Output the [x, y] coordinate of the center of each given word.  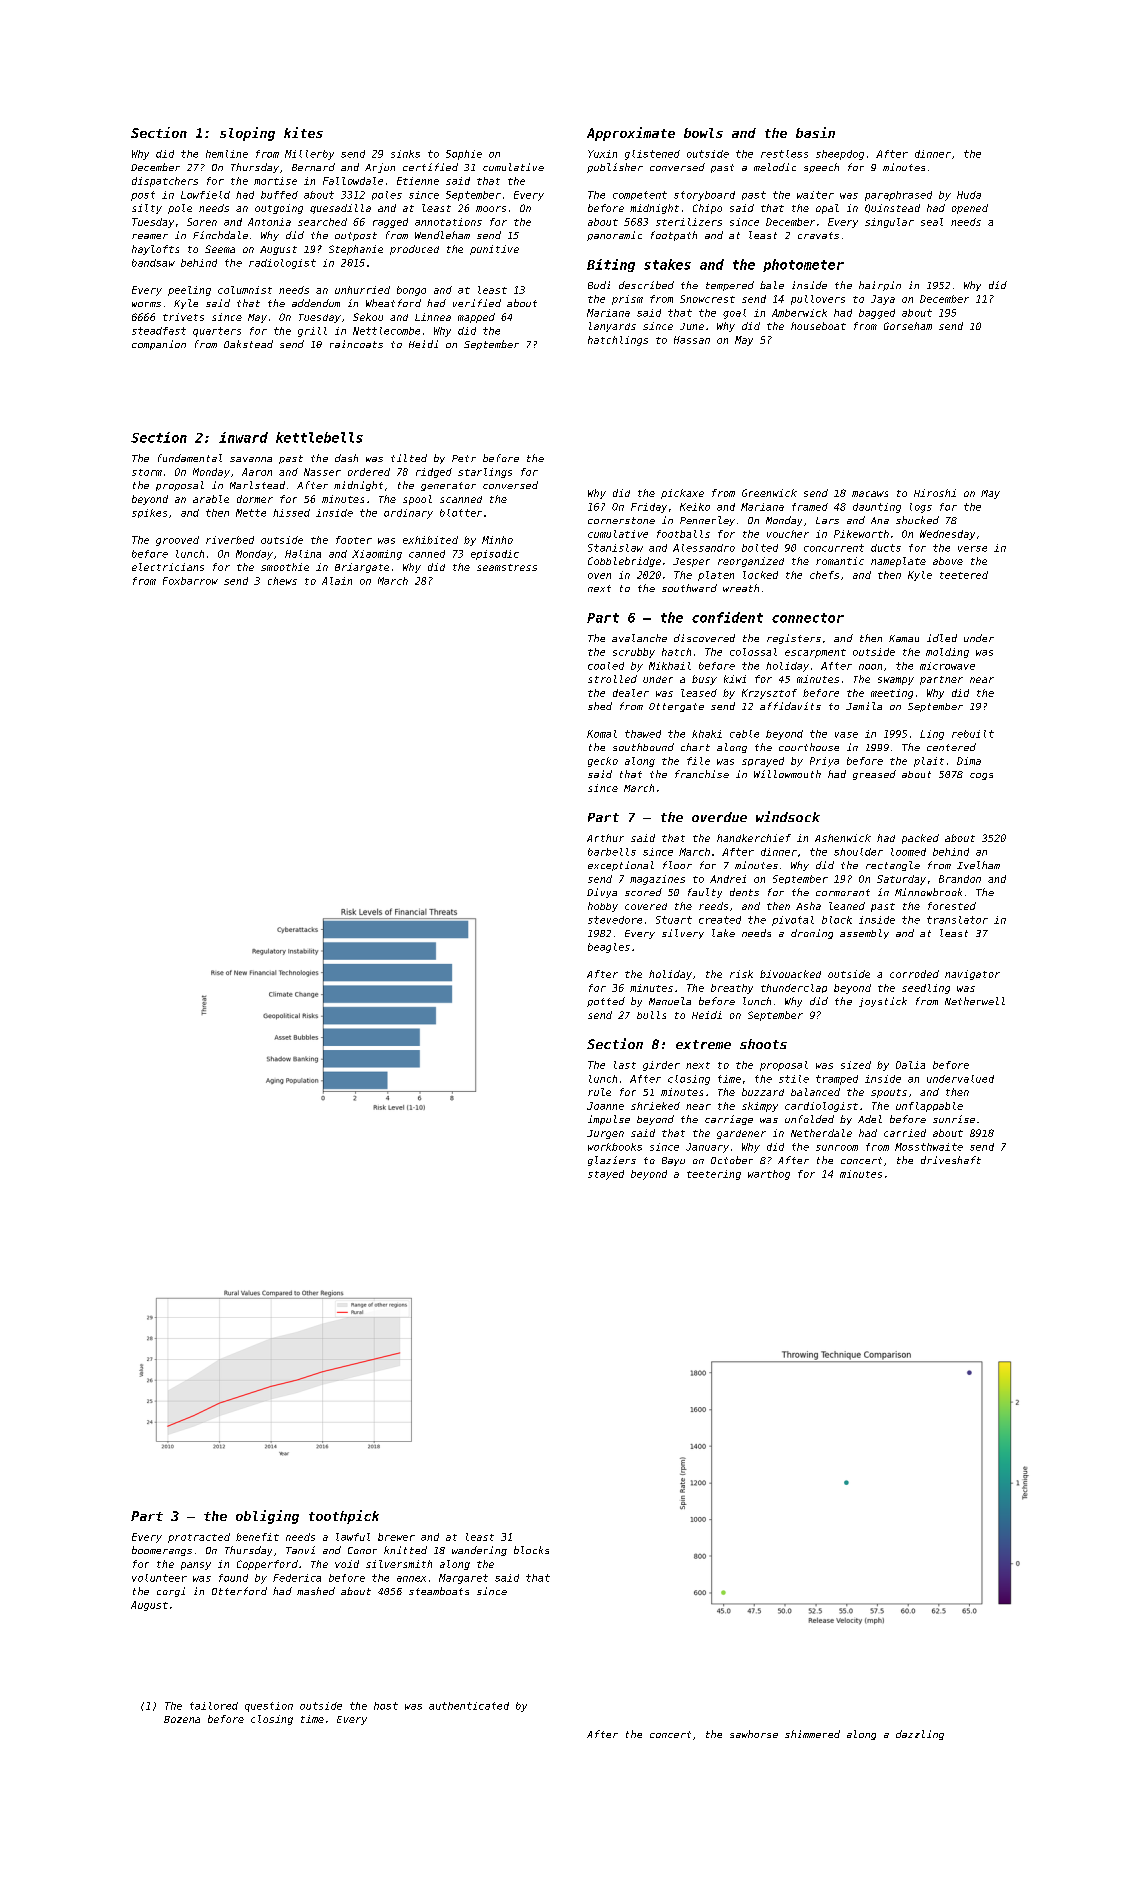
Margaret [463, 1579]
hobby [603, 907]
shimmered [812, 1734]
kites [303, 132]
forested [952, 906]
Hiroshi [935, 493]
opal [827, 209]
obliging [267, 1517]
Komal [602, 734]
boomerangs [162, 1551]
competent [640, 195]
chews [282, 581]
